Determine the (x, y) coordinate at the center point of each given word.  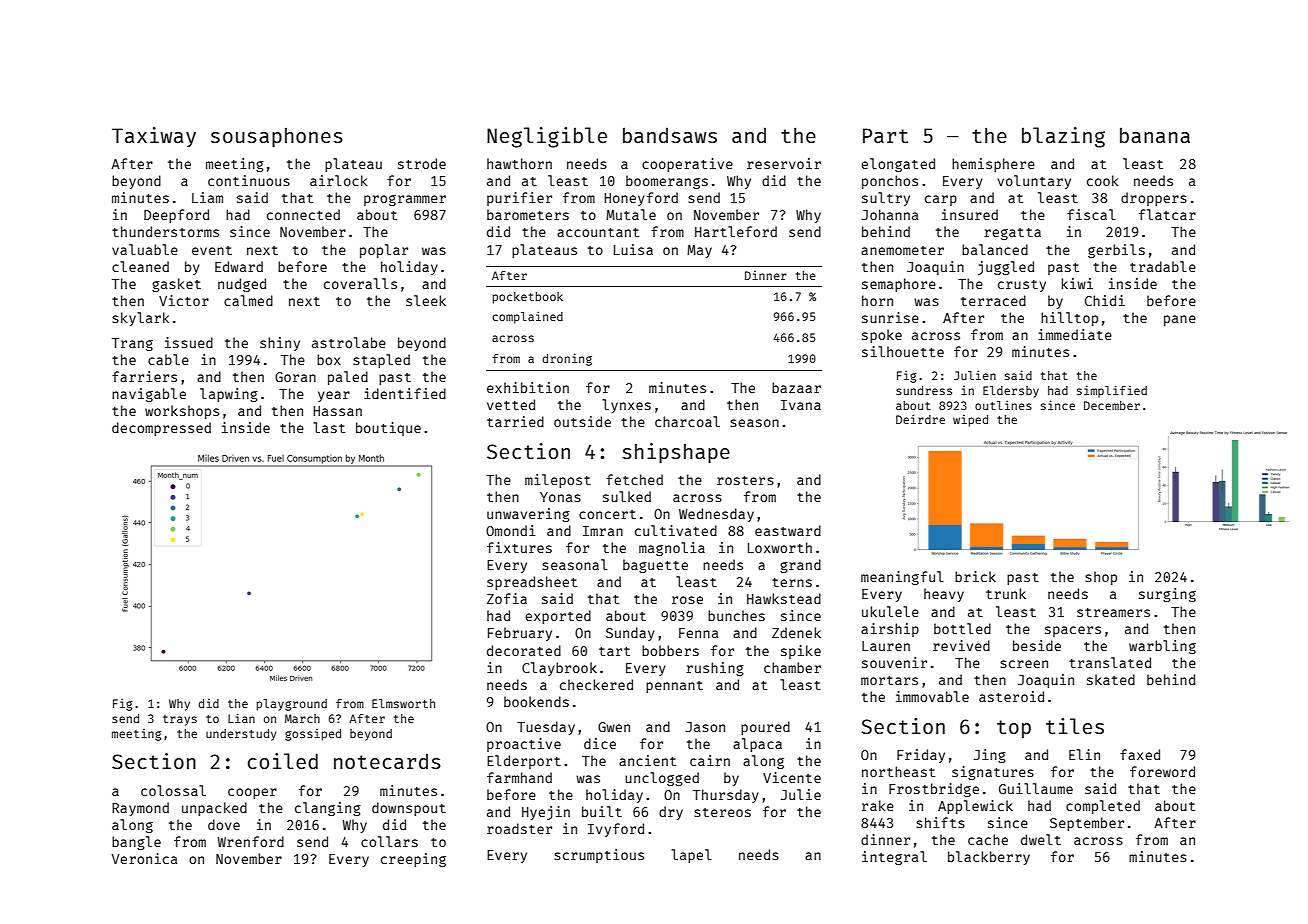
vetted (511, 404)
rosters (745, 480)
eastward (788, 530)
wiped (970, 421)
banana (1155, 135)
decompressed (161, 429)
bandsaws (670, 135)
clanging (328, 809)
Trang (132, 344)
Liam (207, 197)
